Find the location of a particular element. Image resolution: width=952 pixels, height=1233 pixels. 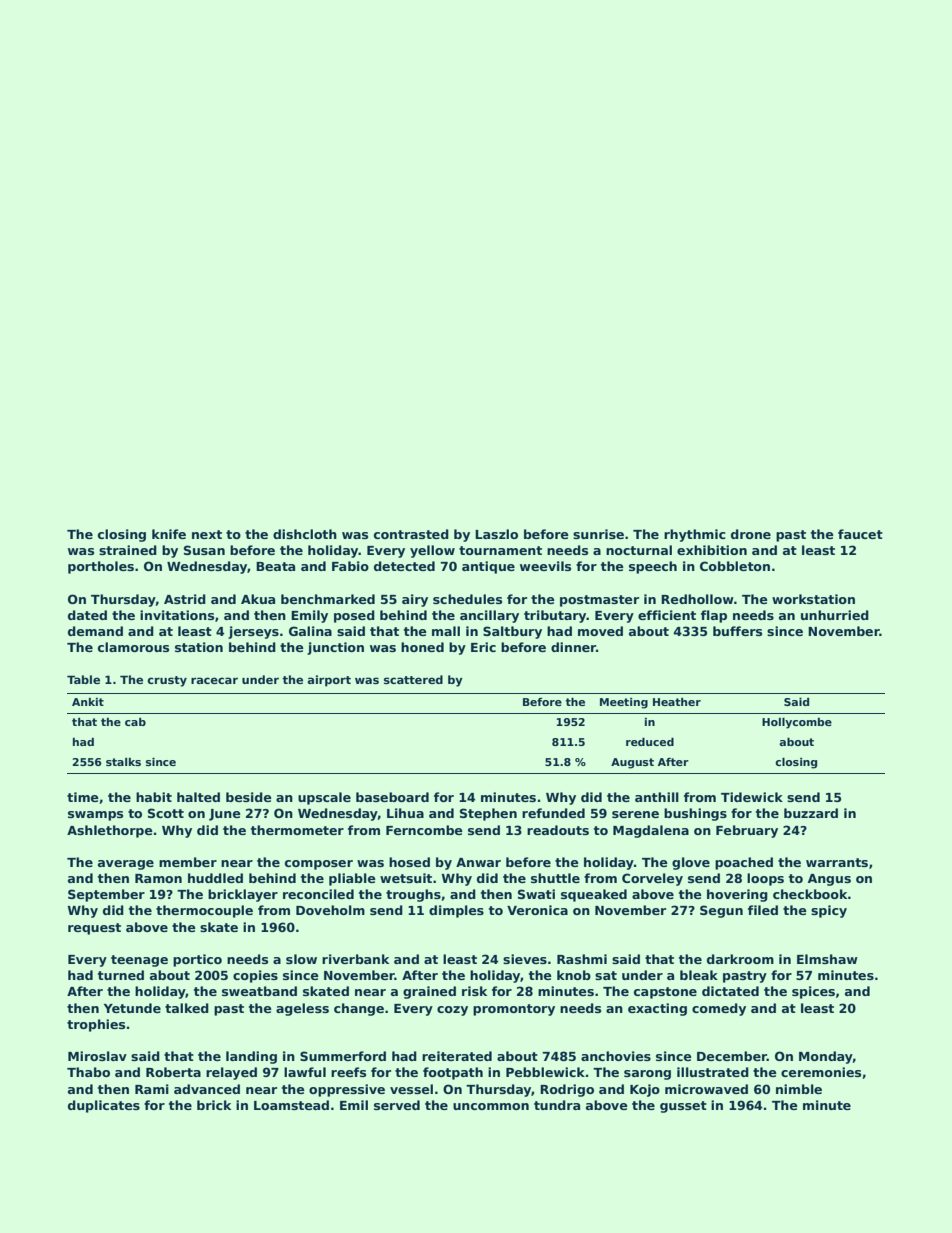

contrasted is located at coordinates (411, 534).
